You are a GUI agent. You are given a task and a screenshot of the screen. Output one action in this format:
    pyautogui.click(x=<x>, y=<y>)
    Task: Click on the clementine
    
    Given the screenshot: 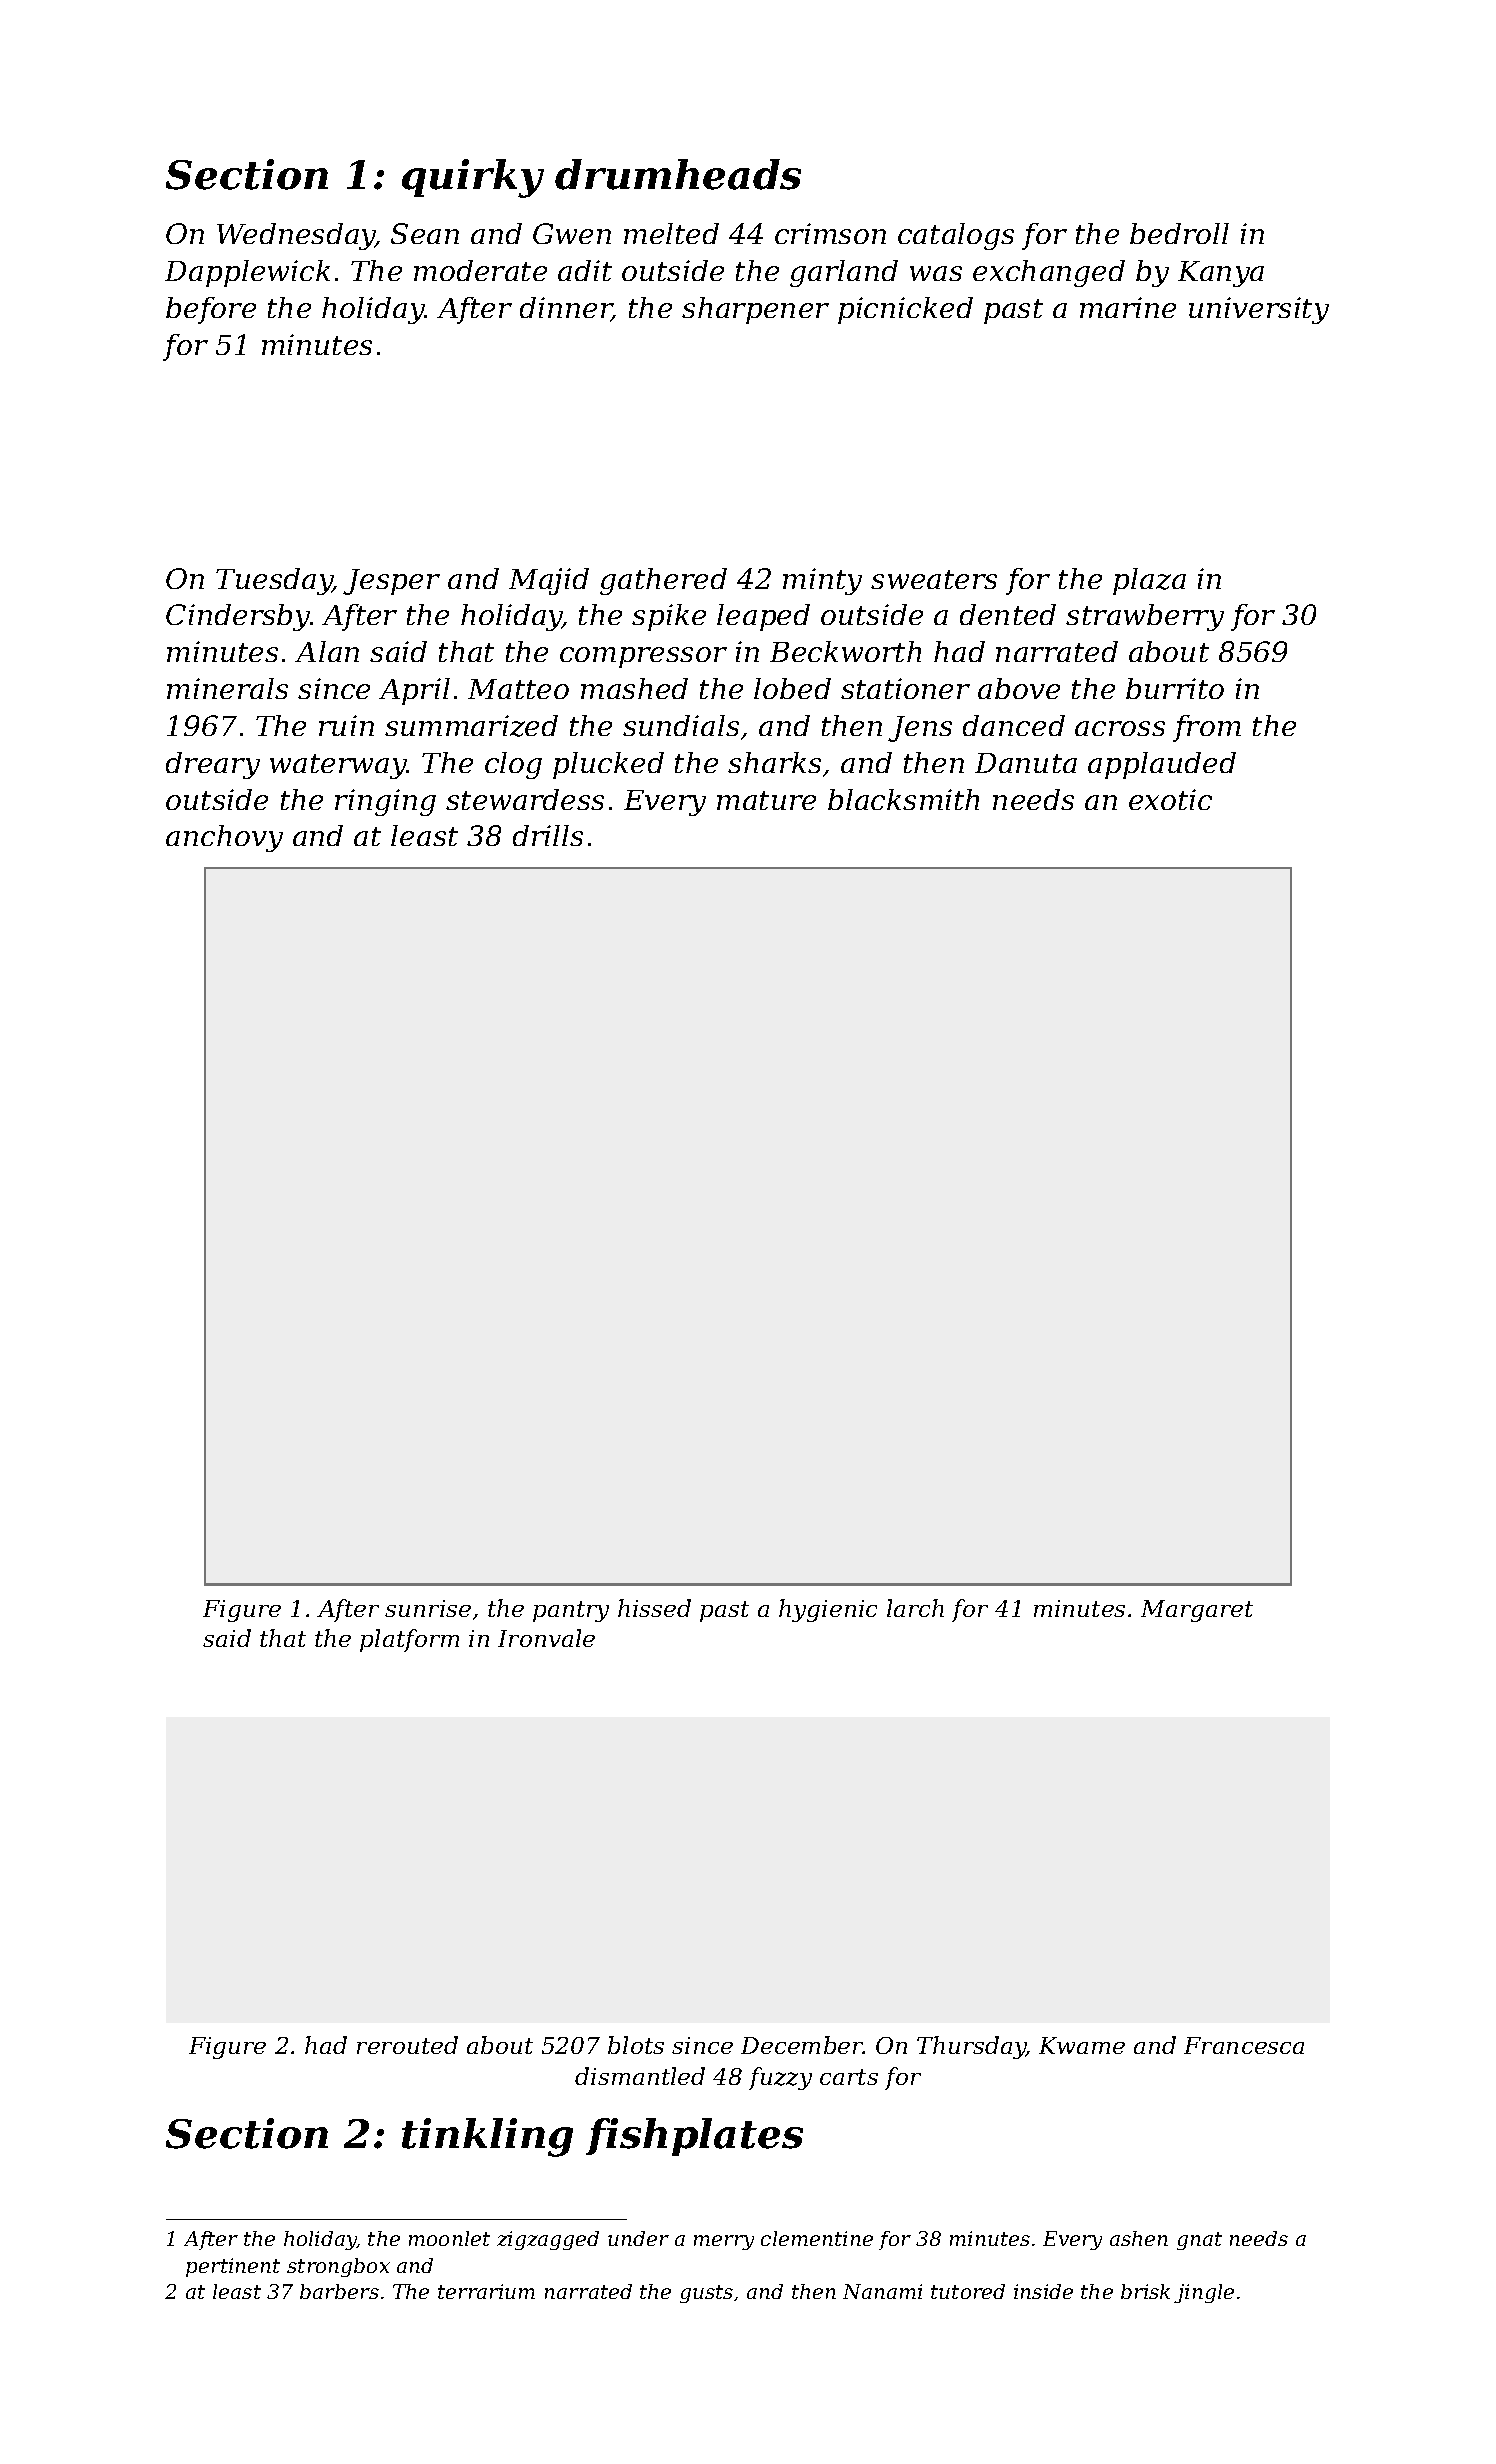 What is the action you would take?
    pyautogui.click(x=817, y=2238)
